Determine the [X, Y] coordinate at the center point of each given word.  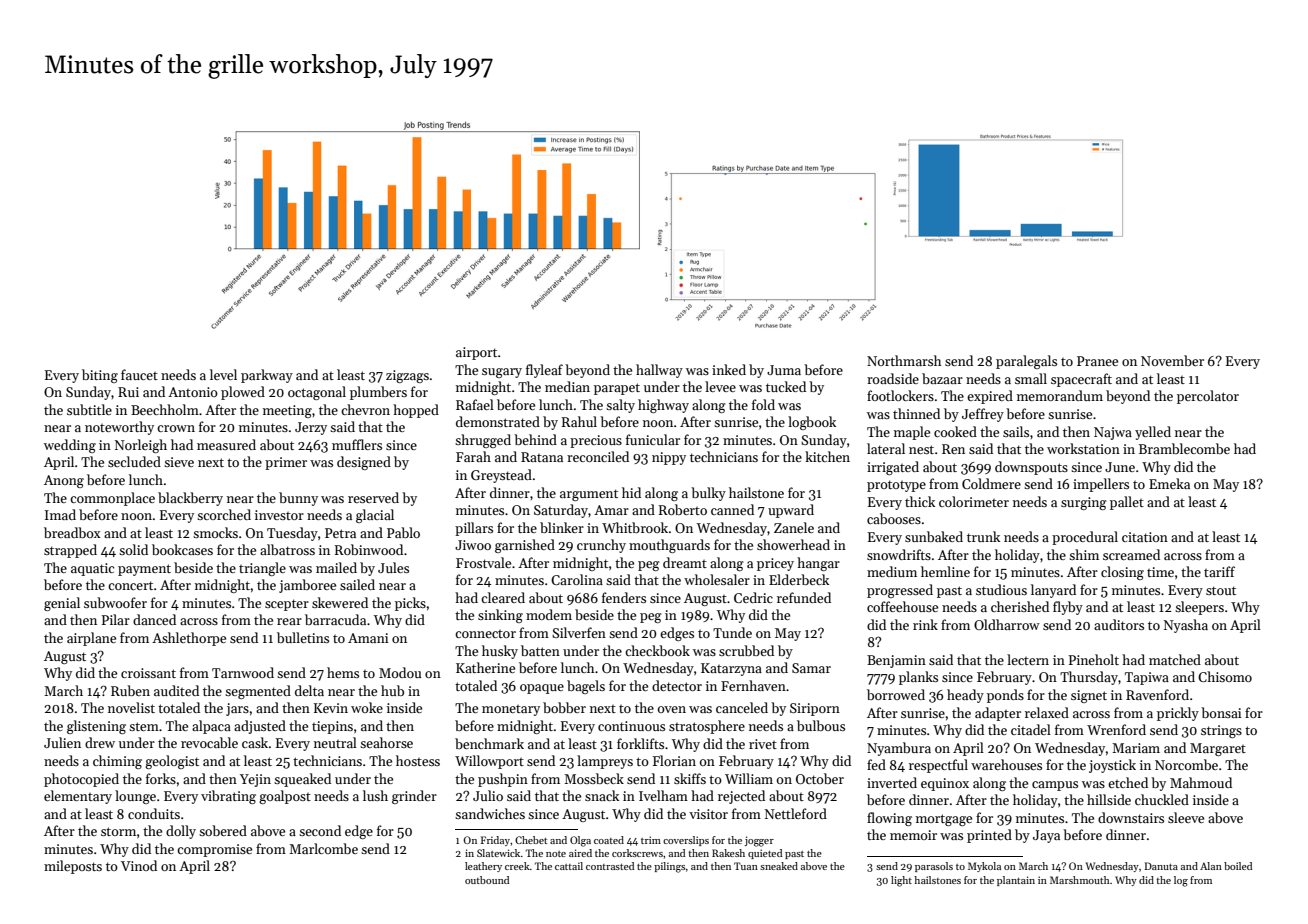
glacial [375, 516]
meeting [287, 411]
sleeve [1186, 817]
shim [1084, 554]
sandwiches [490, 813]
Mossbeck [594, 778]
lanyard [1053, 591]
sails [1016, 431]
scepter [287, 605]
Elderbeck [799, 579]
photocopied [81, 780]
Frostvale [483, 562]
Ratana [542, 457]
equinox [945, 784]
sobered [223, 830]
